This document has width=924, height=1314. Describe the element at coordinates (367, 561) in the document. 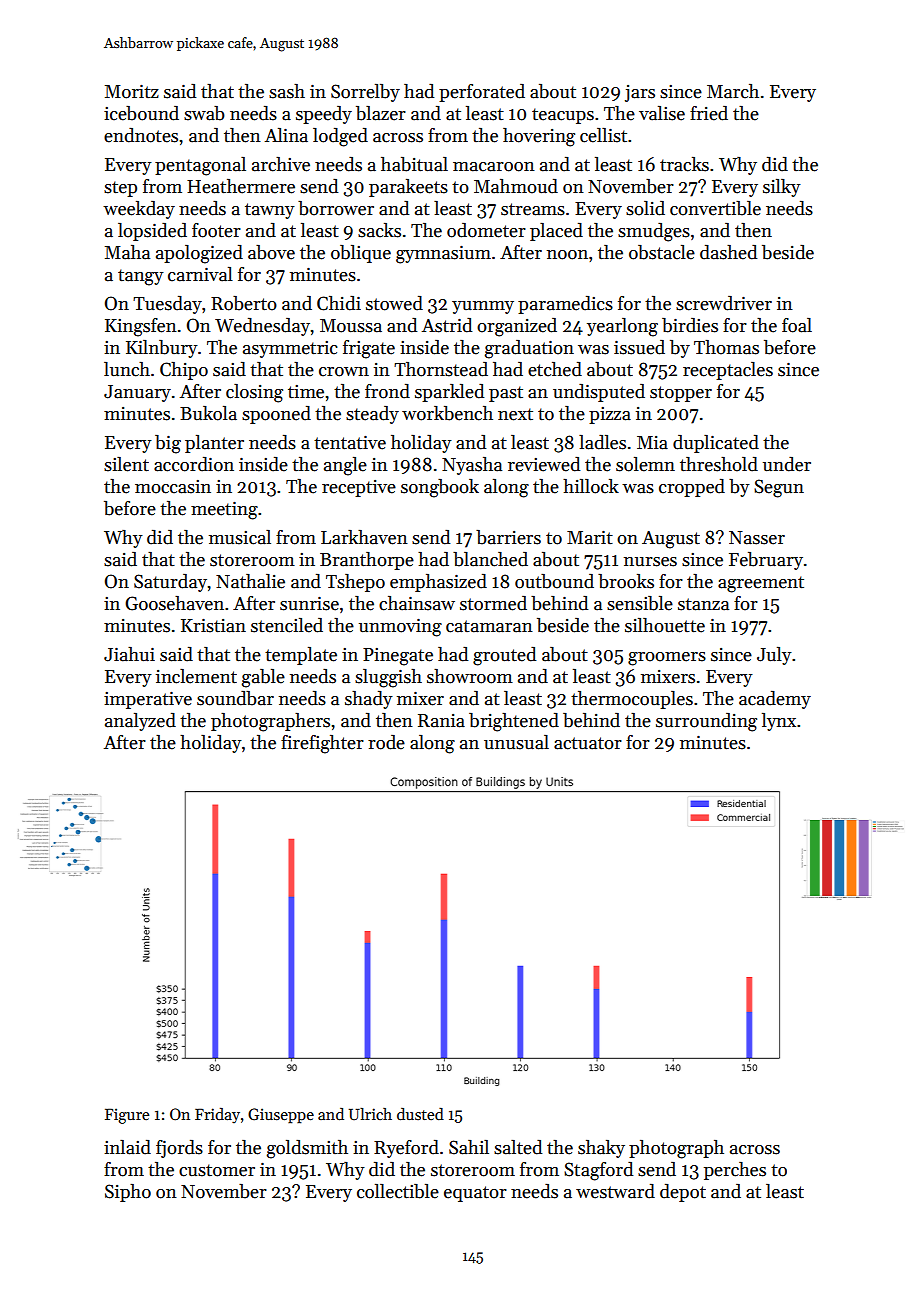

I see `Branthorpe` at that location.
